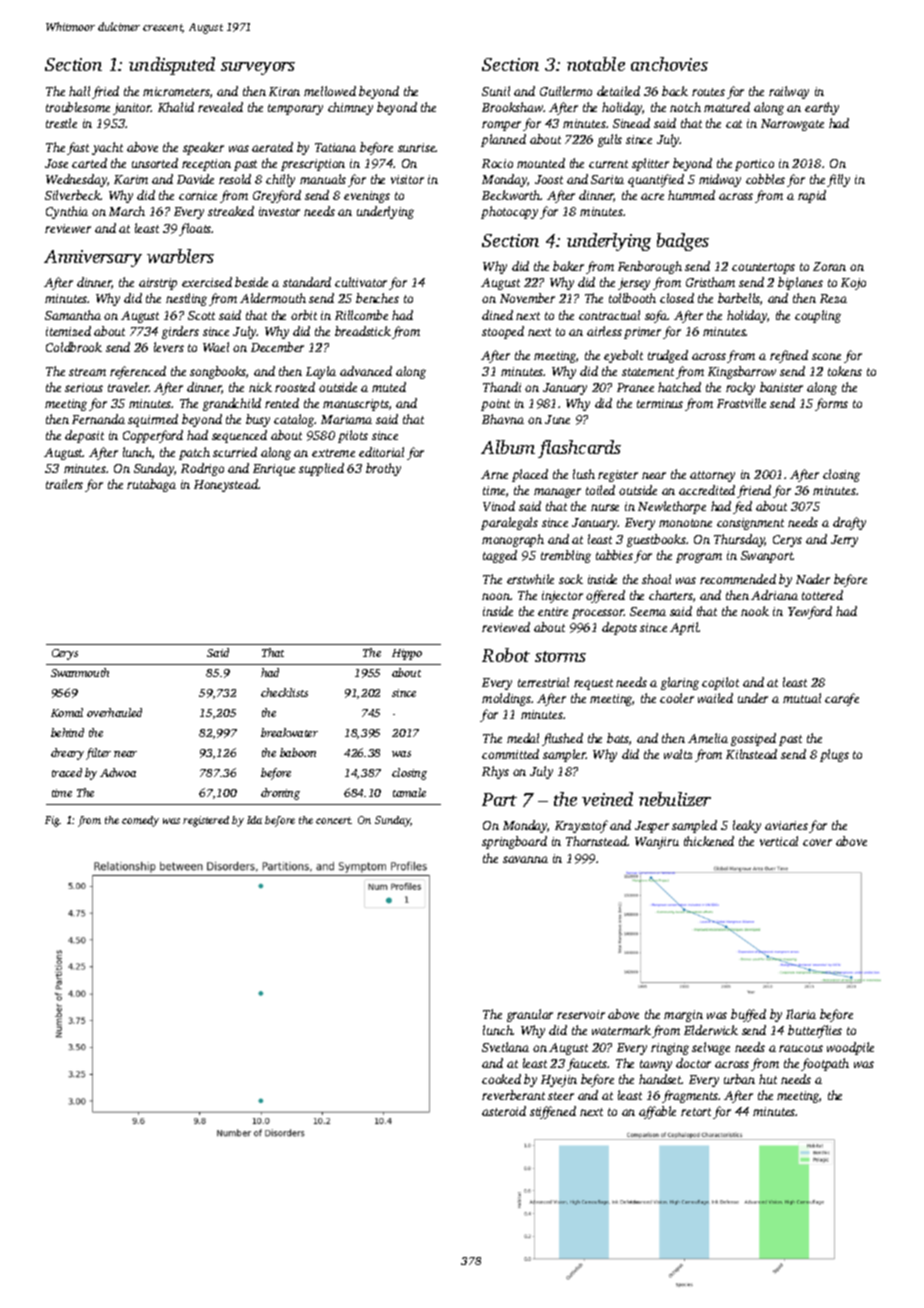 This screenshot has height=1308, width=924. Describe the element at coordinates (691, 195) in the screenshot. I see `hummed` at that location.
